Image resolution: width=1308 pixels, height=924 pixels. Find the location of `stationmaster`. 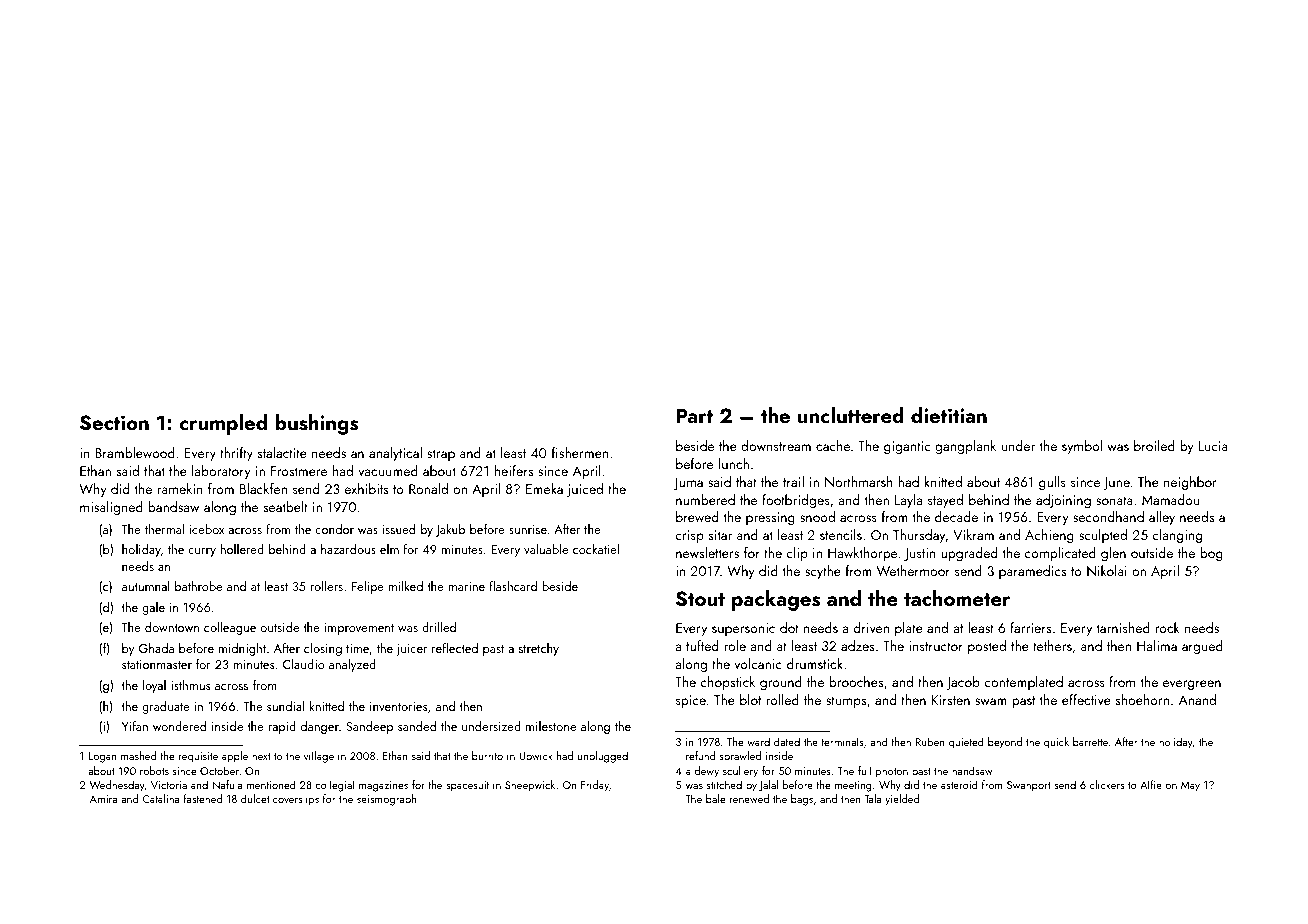

stationmaster is located at coordinates (157, 664).
